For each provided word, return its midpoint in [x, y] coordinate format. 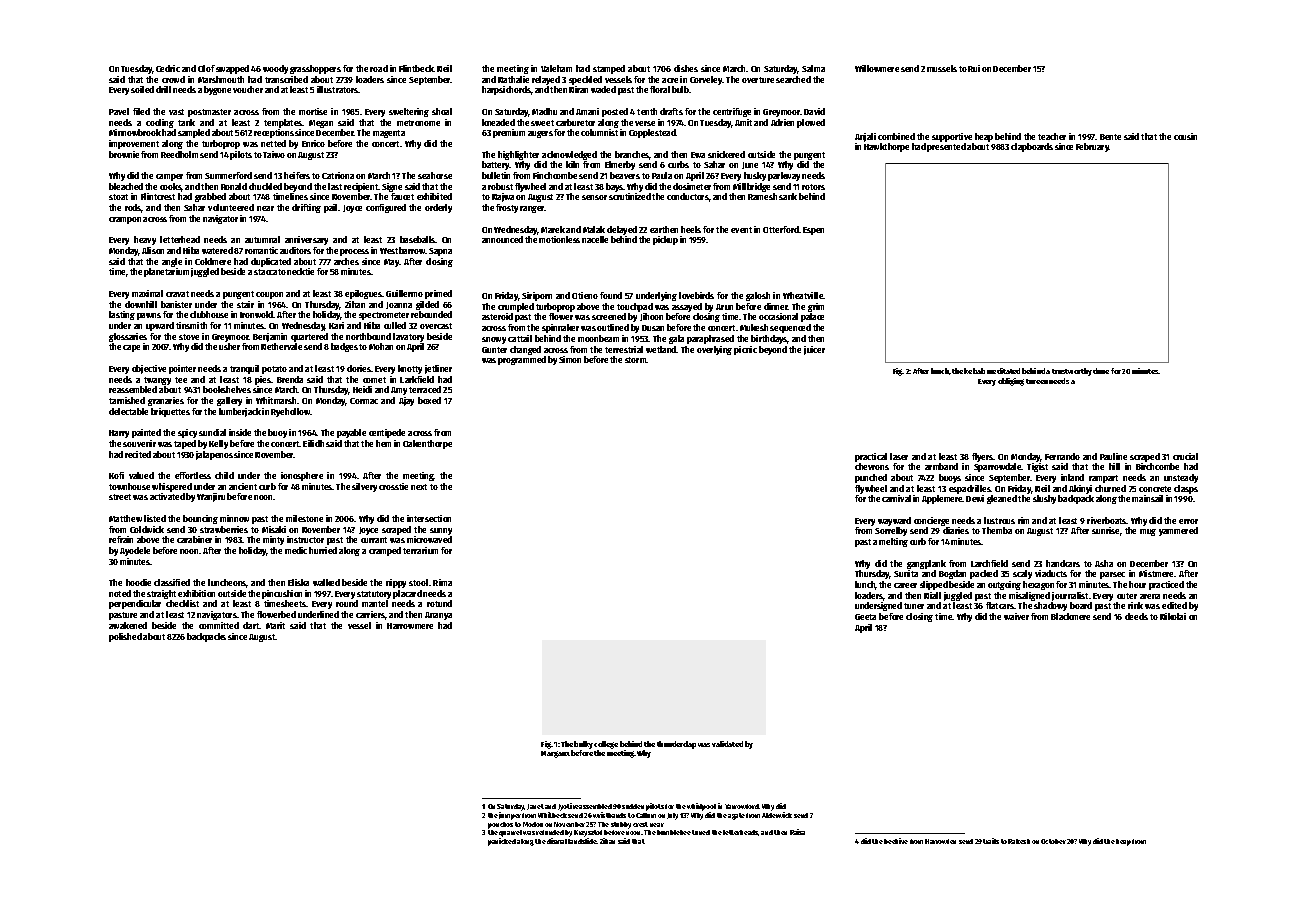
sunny [441, 531]
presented [946, 147]
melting [893, 542]
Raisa [797, 832]
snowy [494, 340]
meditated [1003, 371]
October [1053, 841]
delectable [128, 411]
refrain [121, 539]
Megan [321, 124]
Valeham [556, 68]
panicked [502, 842]
